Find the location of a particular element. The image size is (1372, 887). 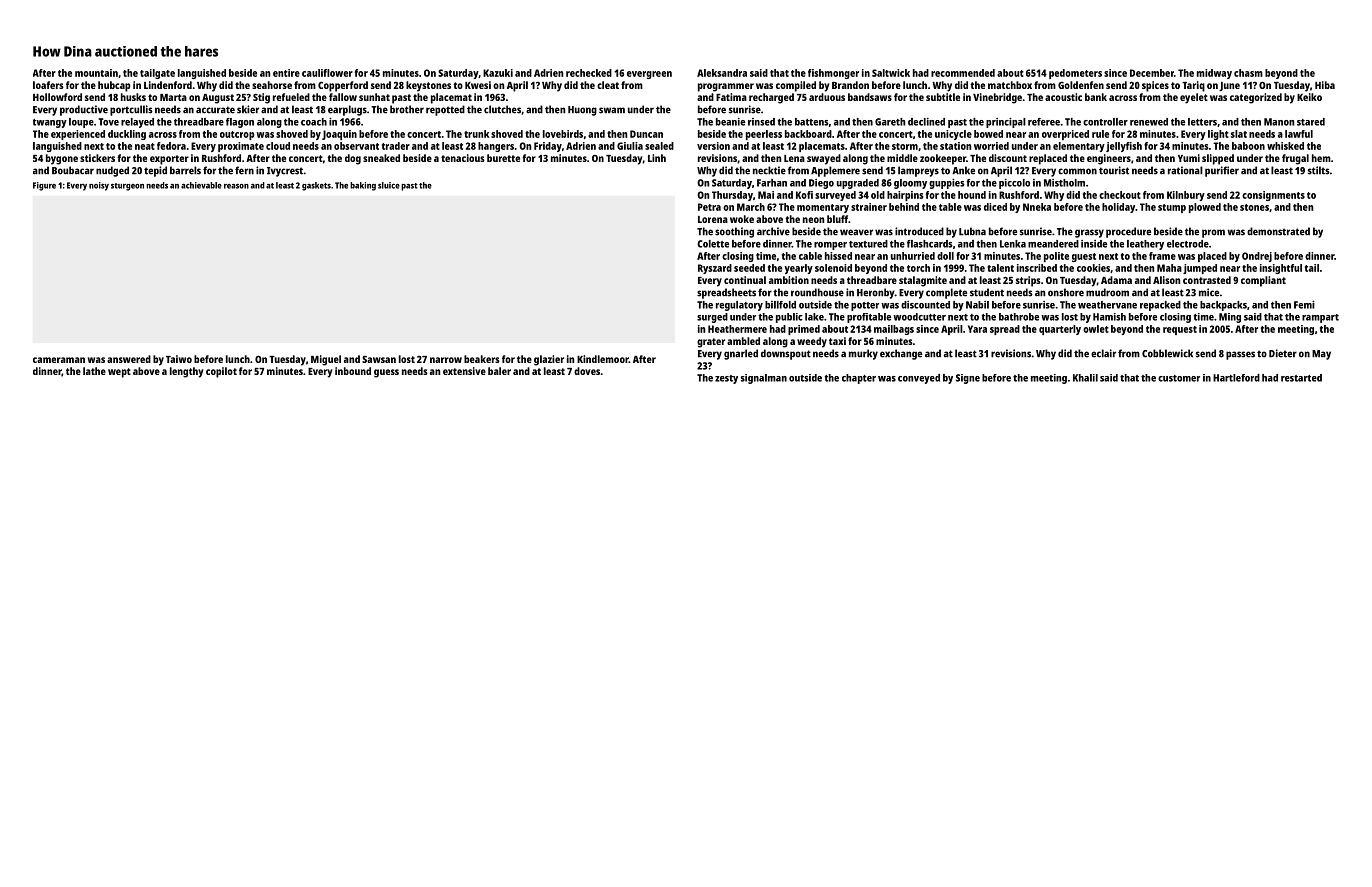

bank is located at coordinates (1096, 97).
